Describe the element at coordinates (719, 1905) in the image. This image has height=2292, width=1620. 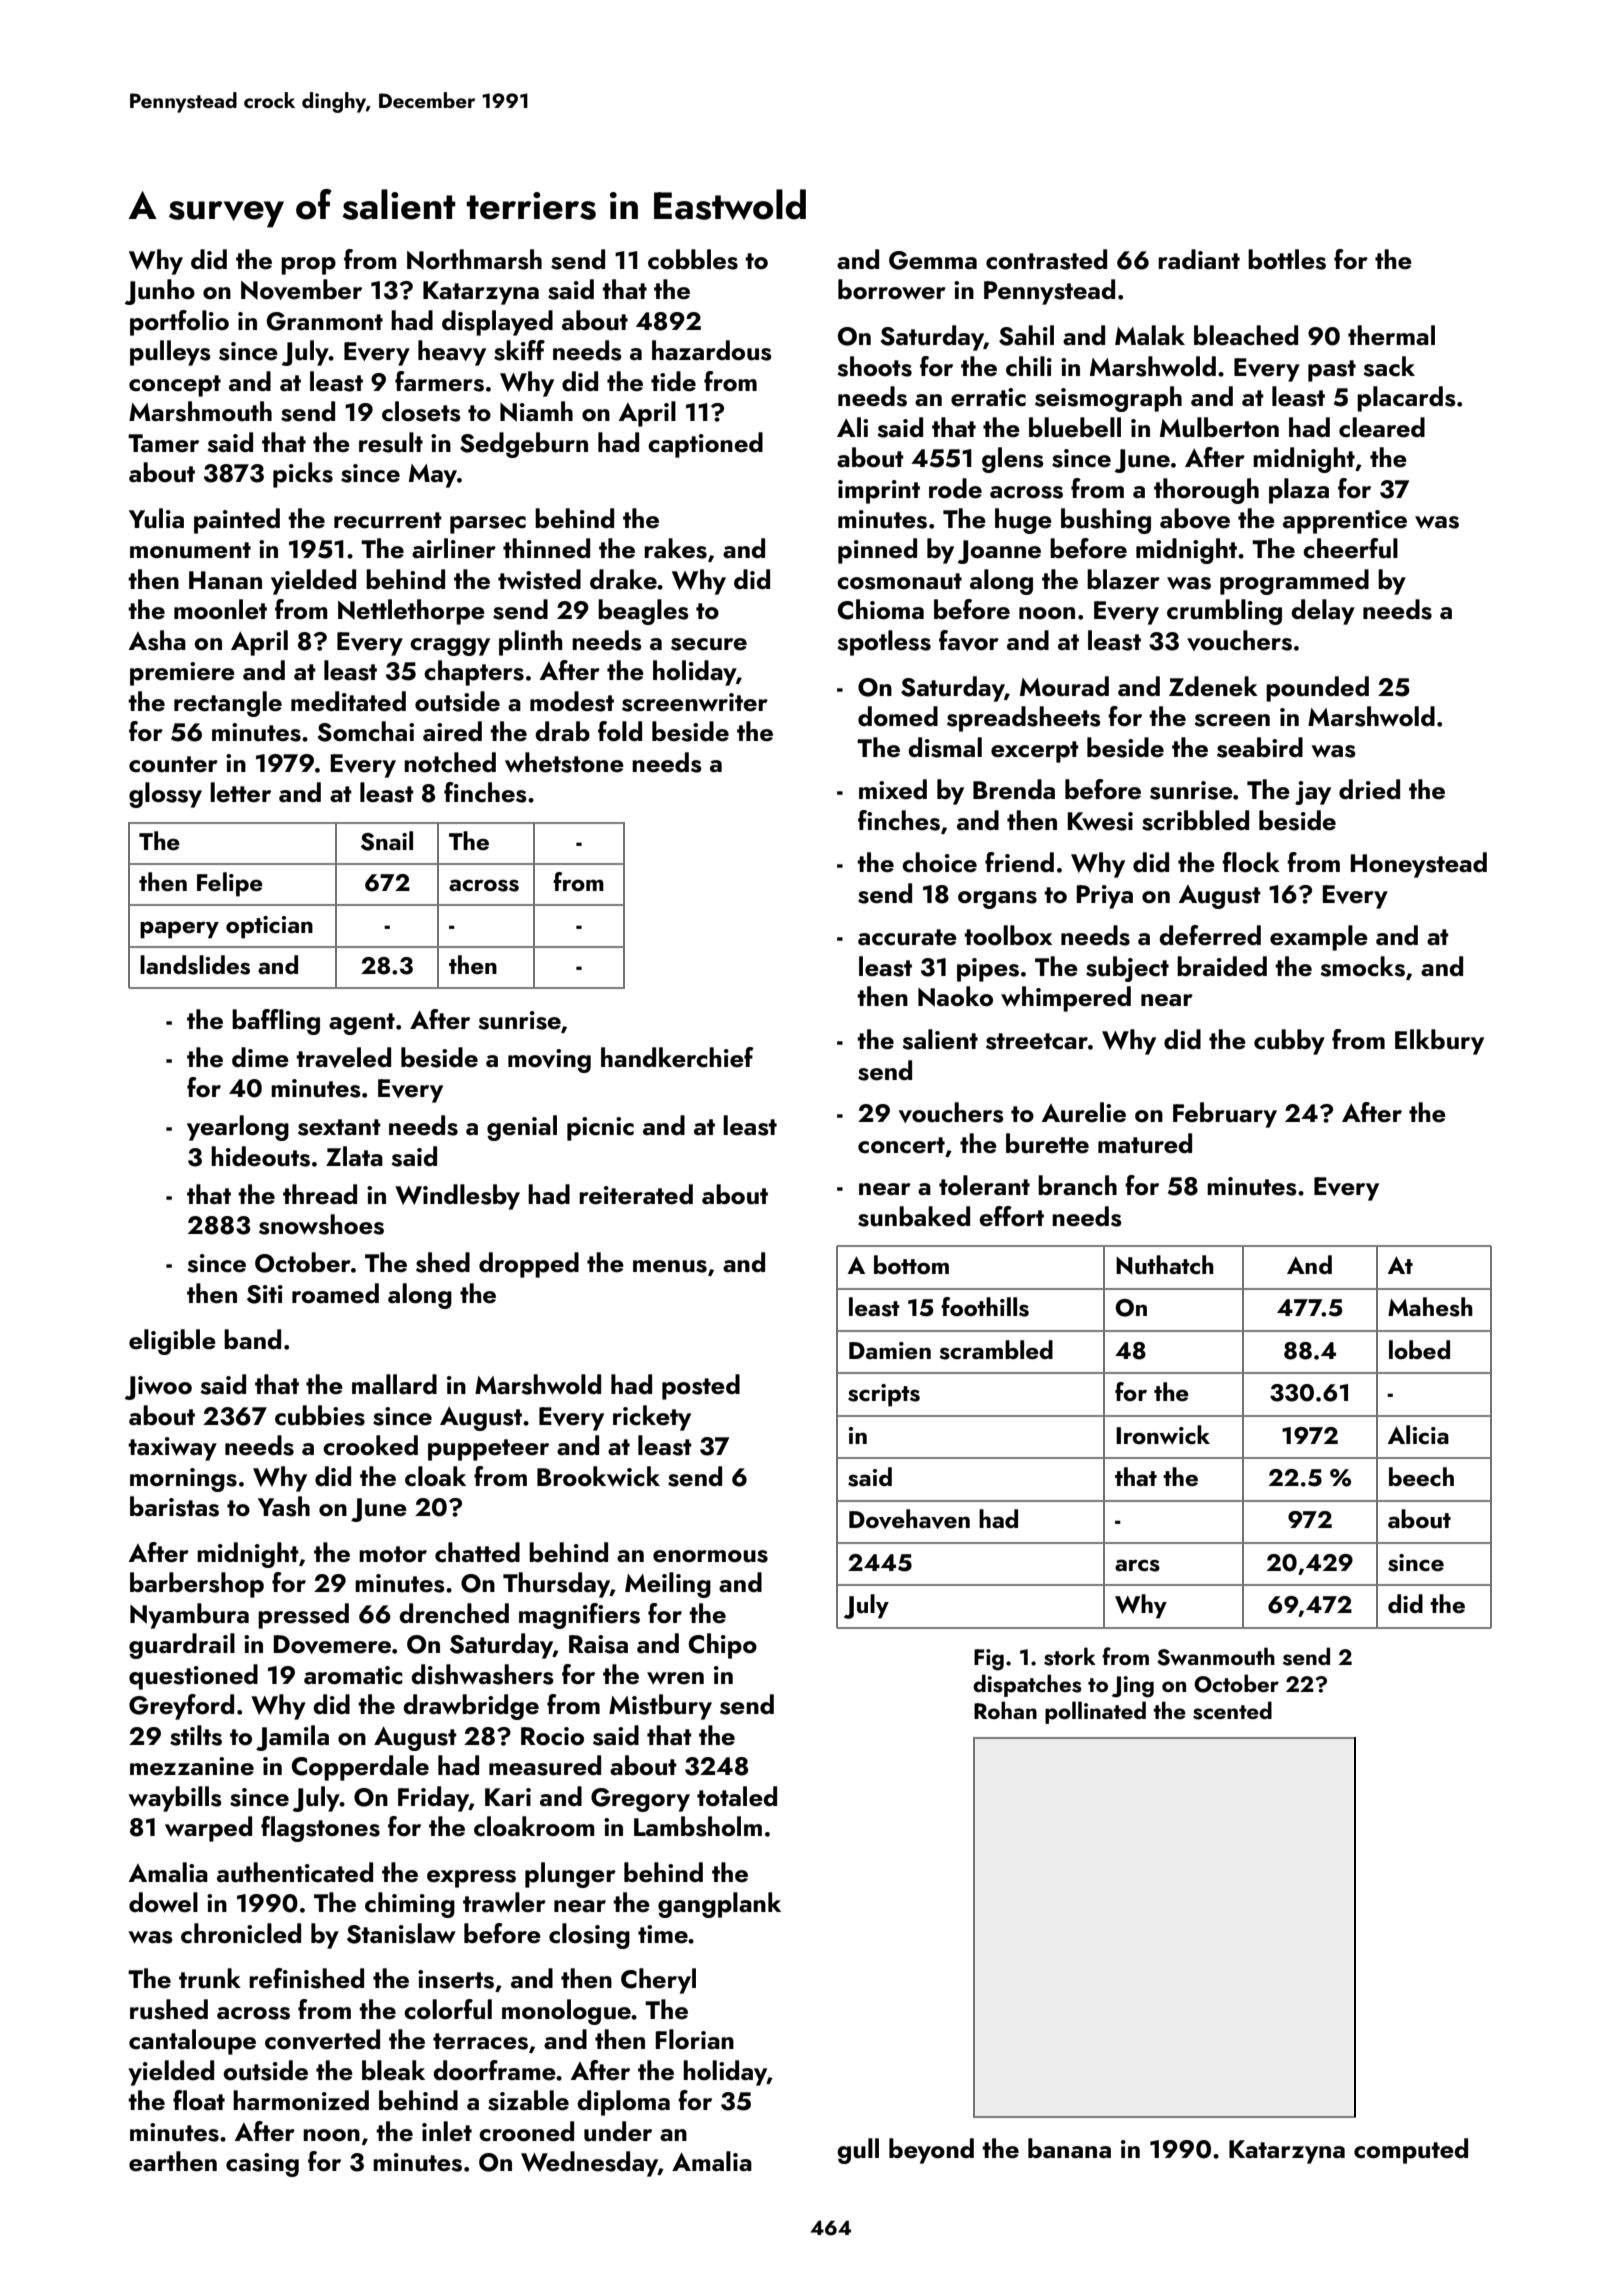
I see `gangplank` at that location.
